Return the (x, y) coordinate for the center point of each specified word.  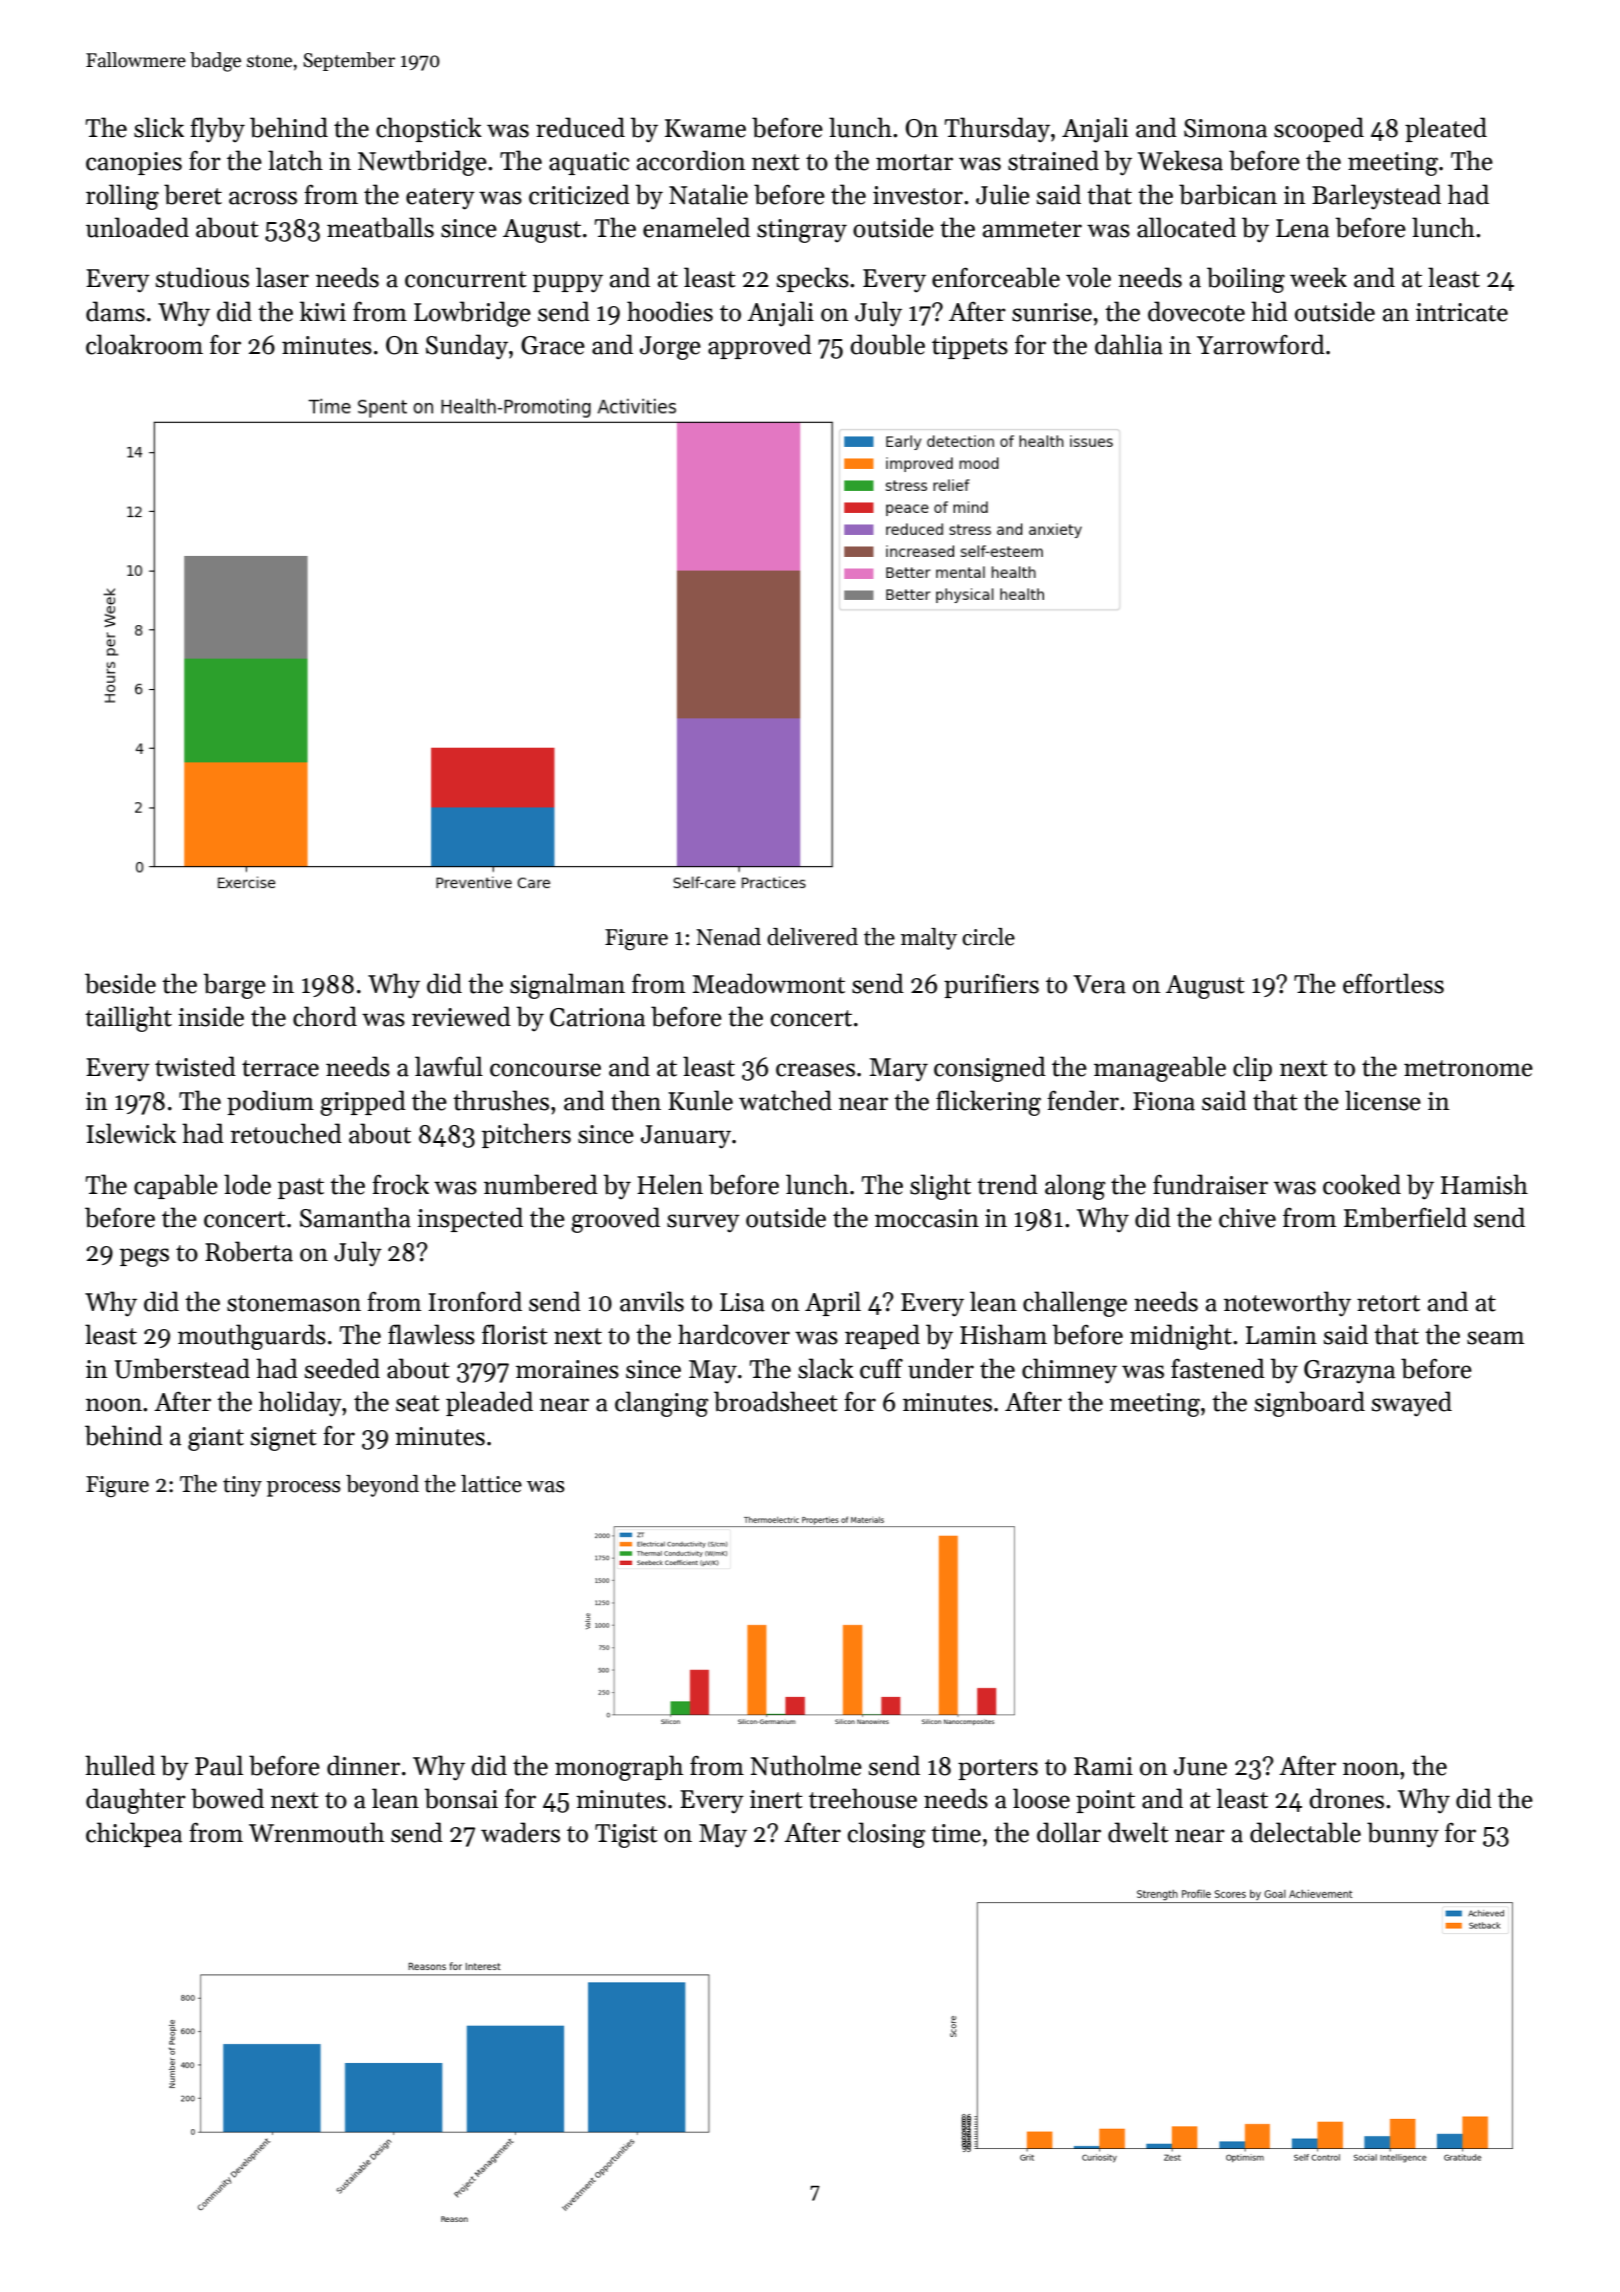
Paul (219, 1765)
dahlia (1129, 344)
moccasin (927, 1218)
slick (159, 127)
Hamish (1484, 1184)
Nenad (728, 937)
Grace (553, 345)
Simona (1225, 128)
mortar (914, 162)
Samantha (355, 1217)
